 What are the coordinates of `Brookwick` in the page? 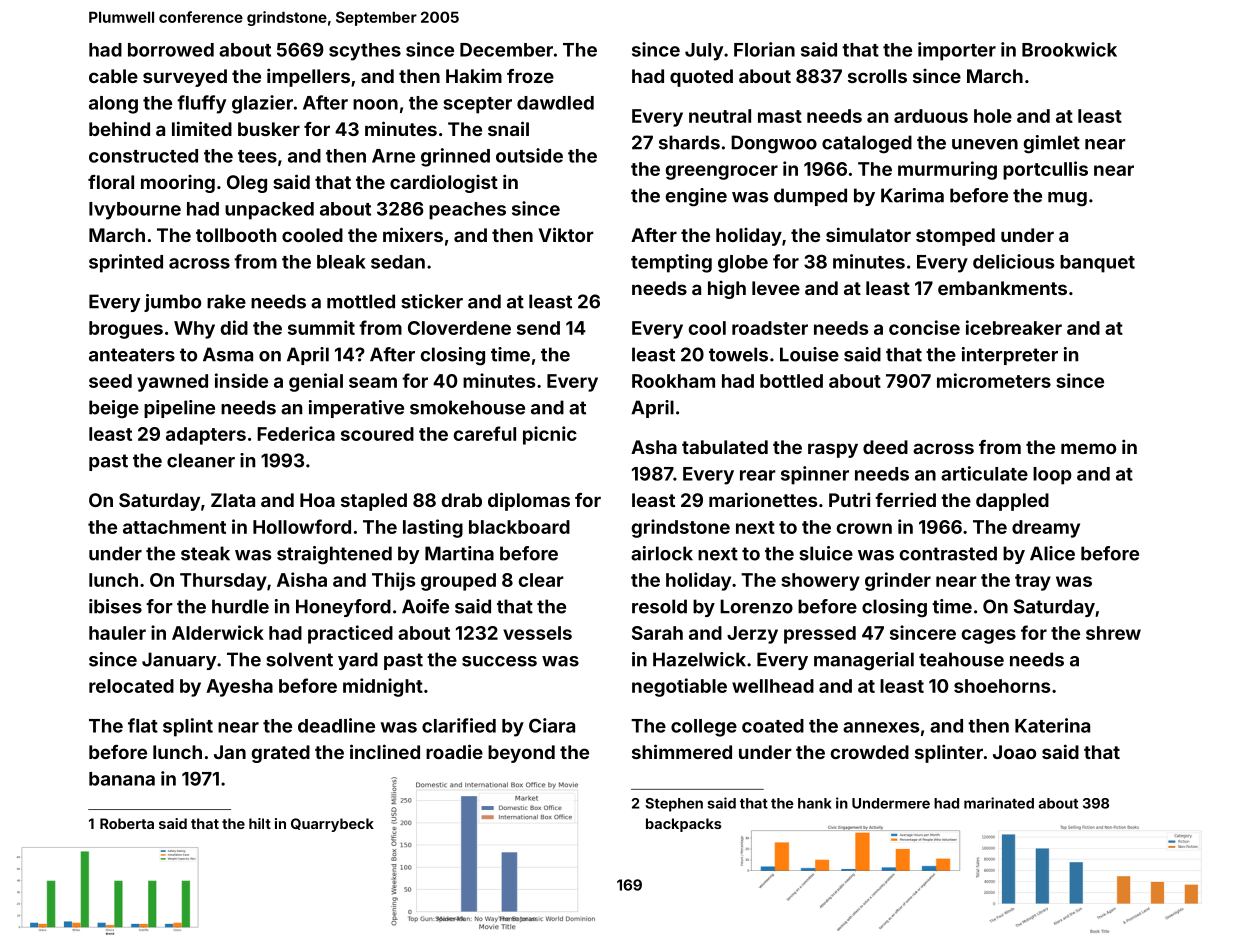 It's located at (1069, 49).
